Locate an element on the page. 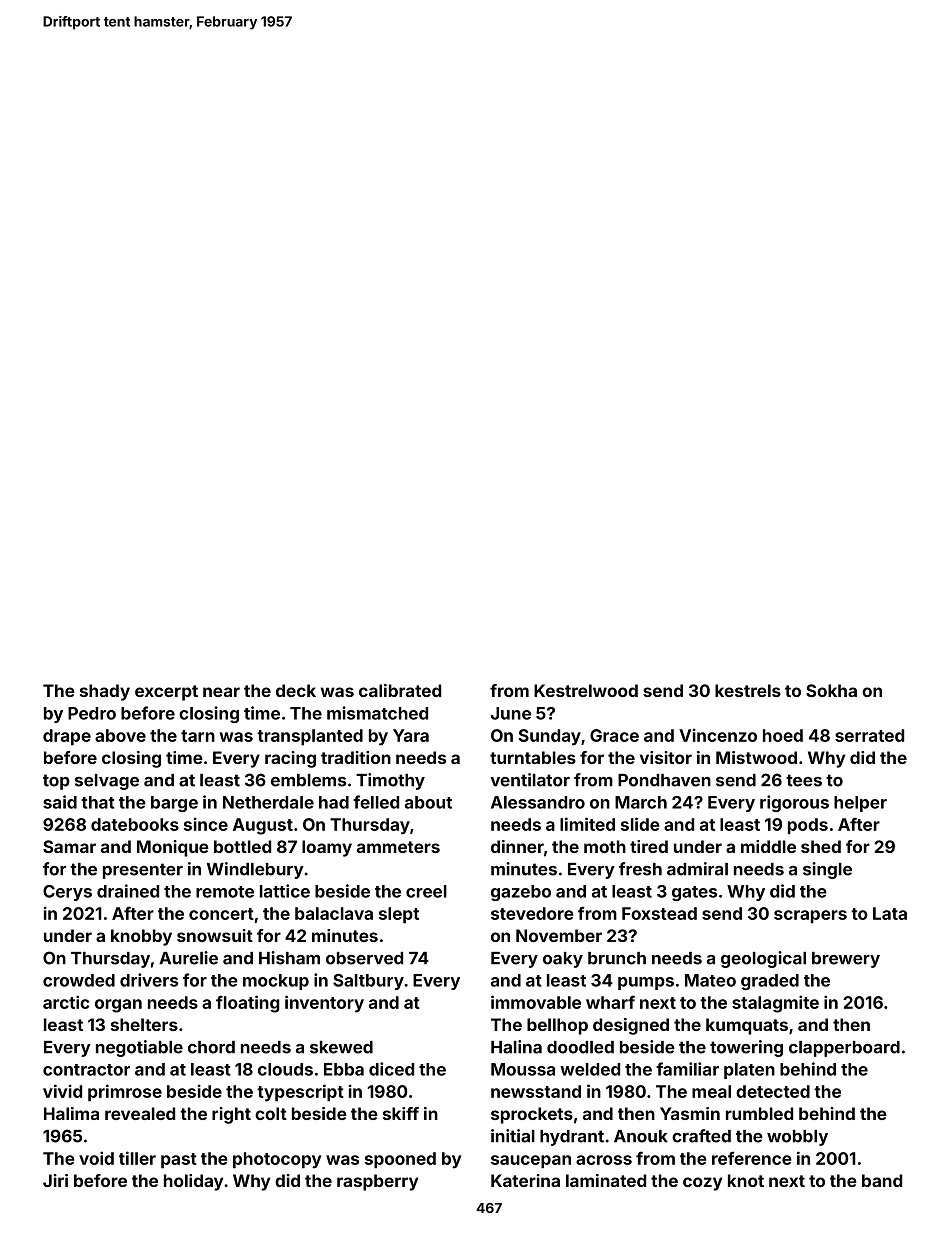  mockup is located at coordinates (276, 982).
